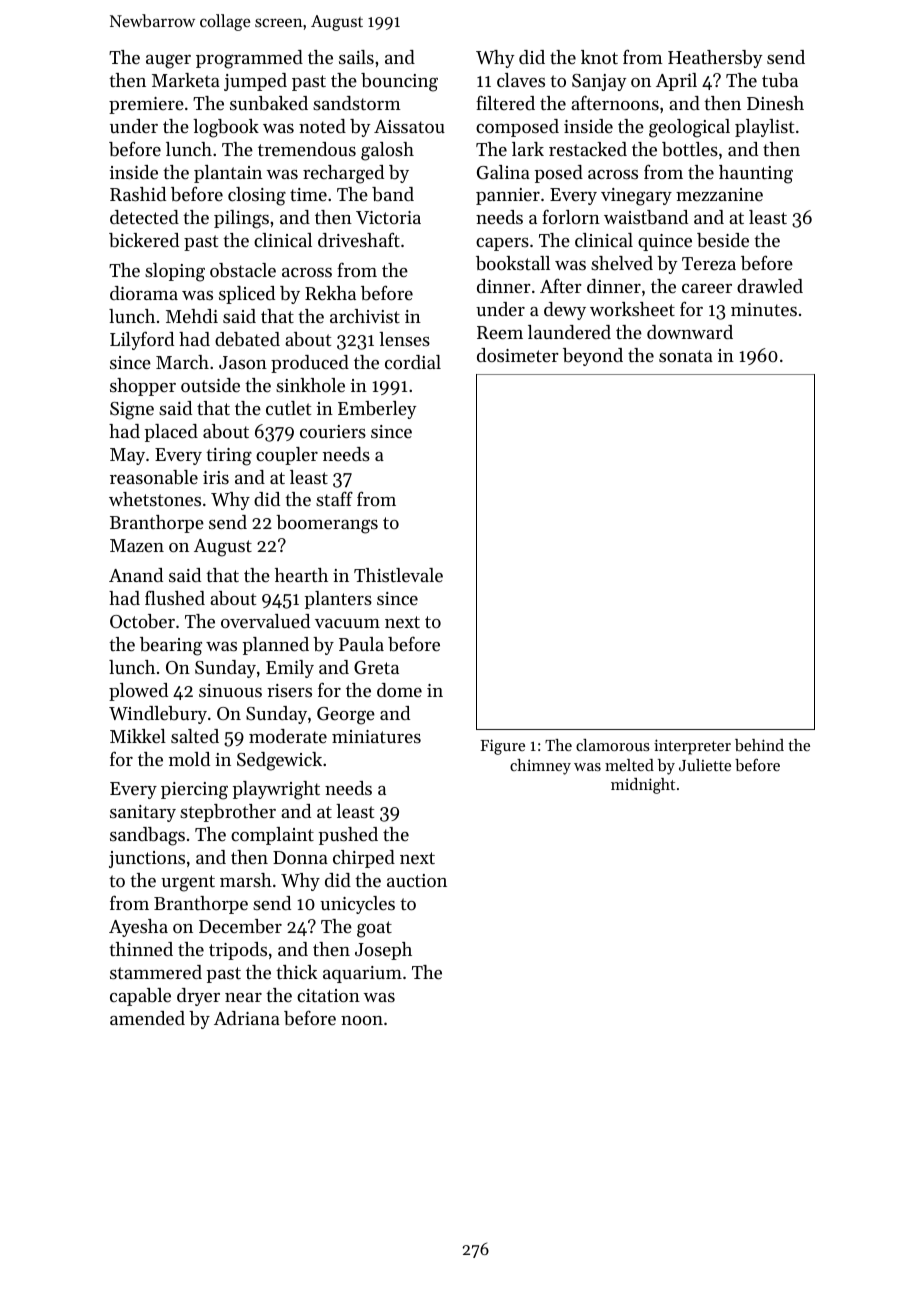 The width and height of the page is (924, 1308). I want to click on aquarium, so click(362, 974).
